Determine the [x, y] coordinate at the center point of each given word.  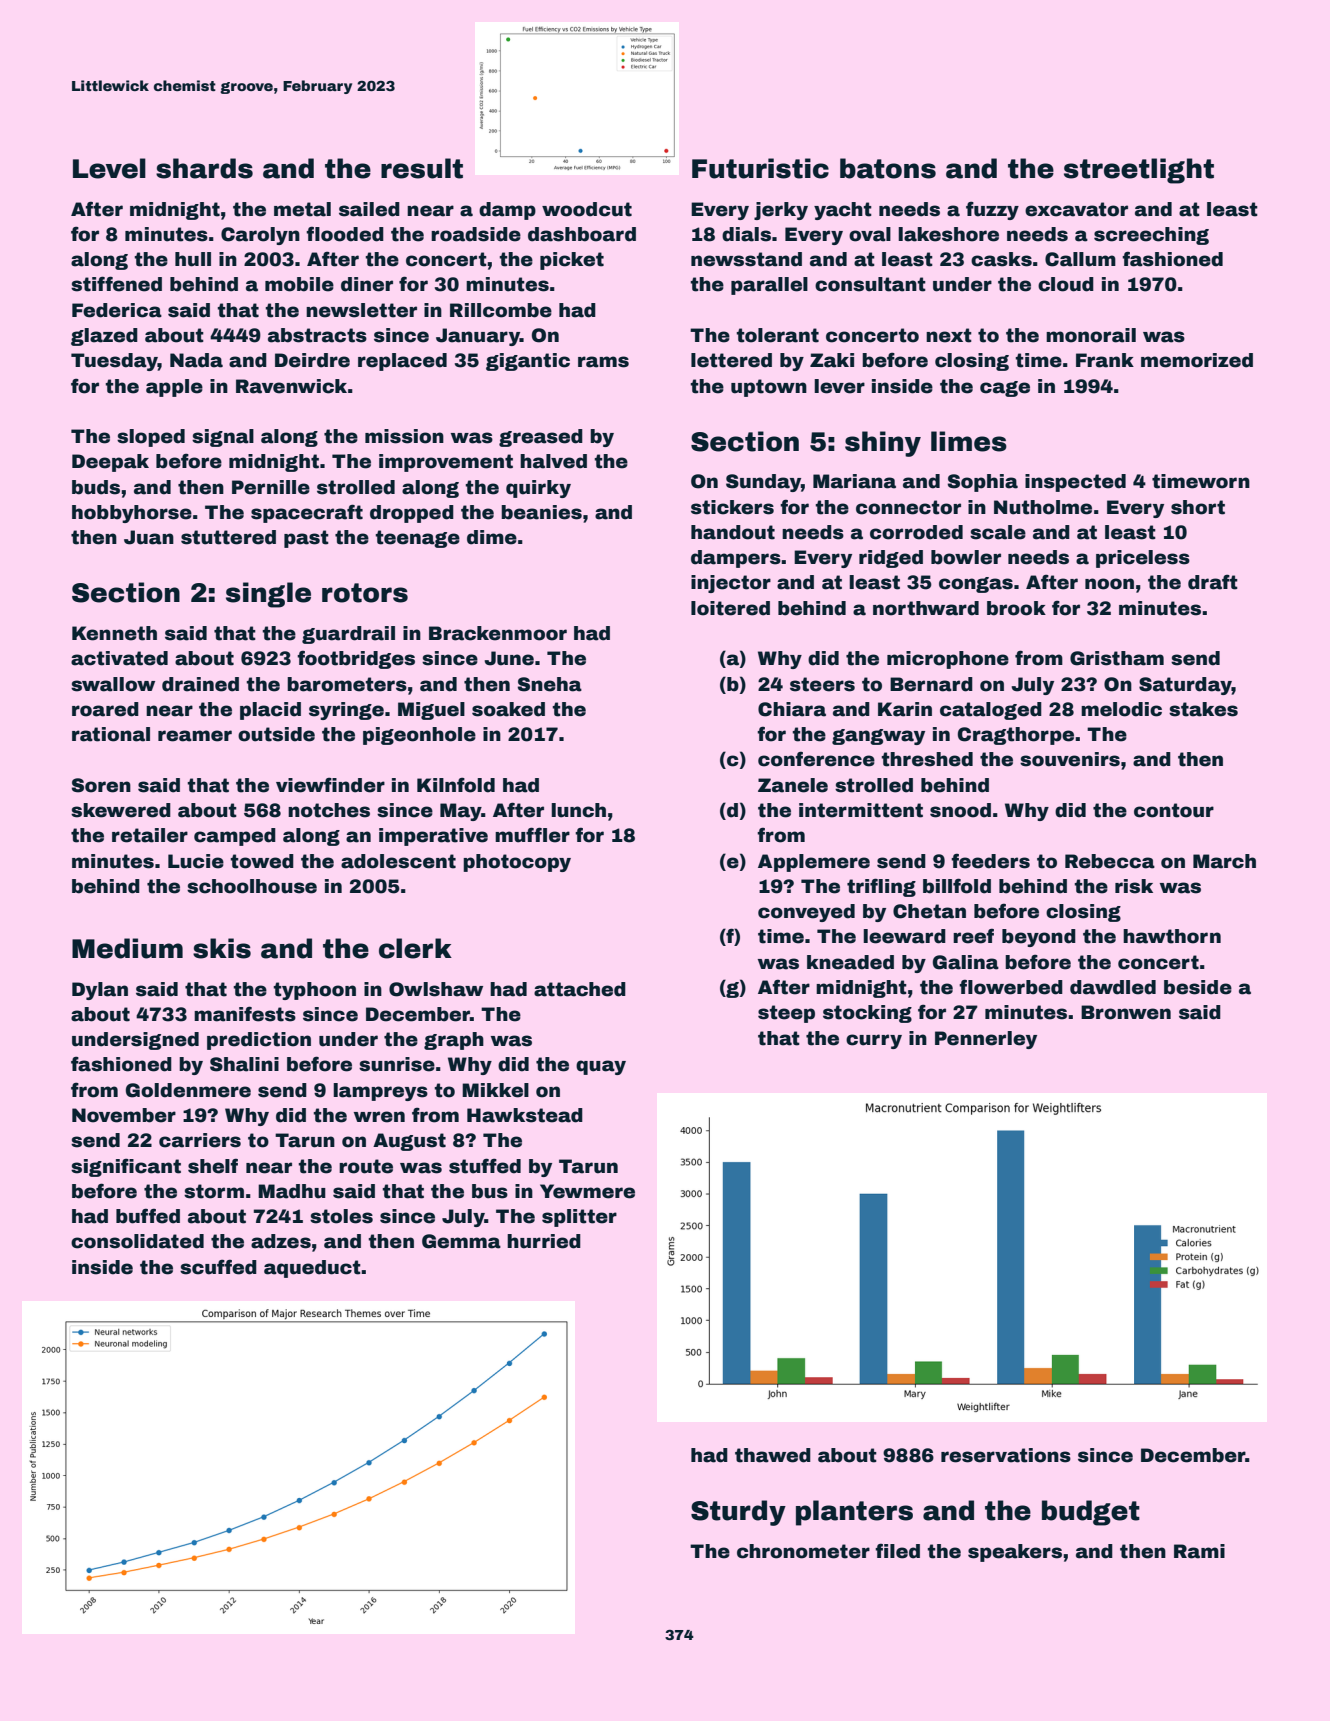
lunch [578, 810]
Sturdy [738, 1513]
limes [969, 441]
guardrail [348, 635]
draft [1213, 582]
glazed [104, 337]
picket [572, 261]
